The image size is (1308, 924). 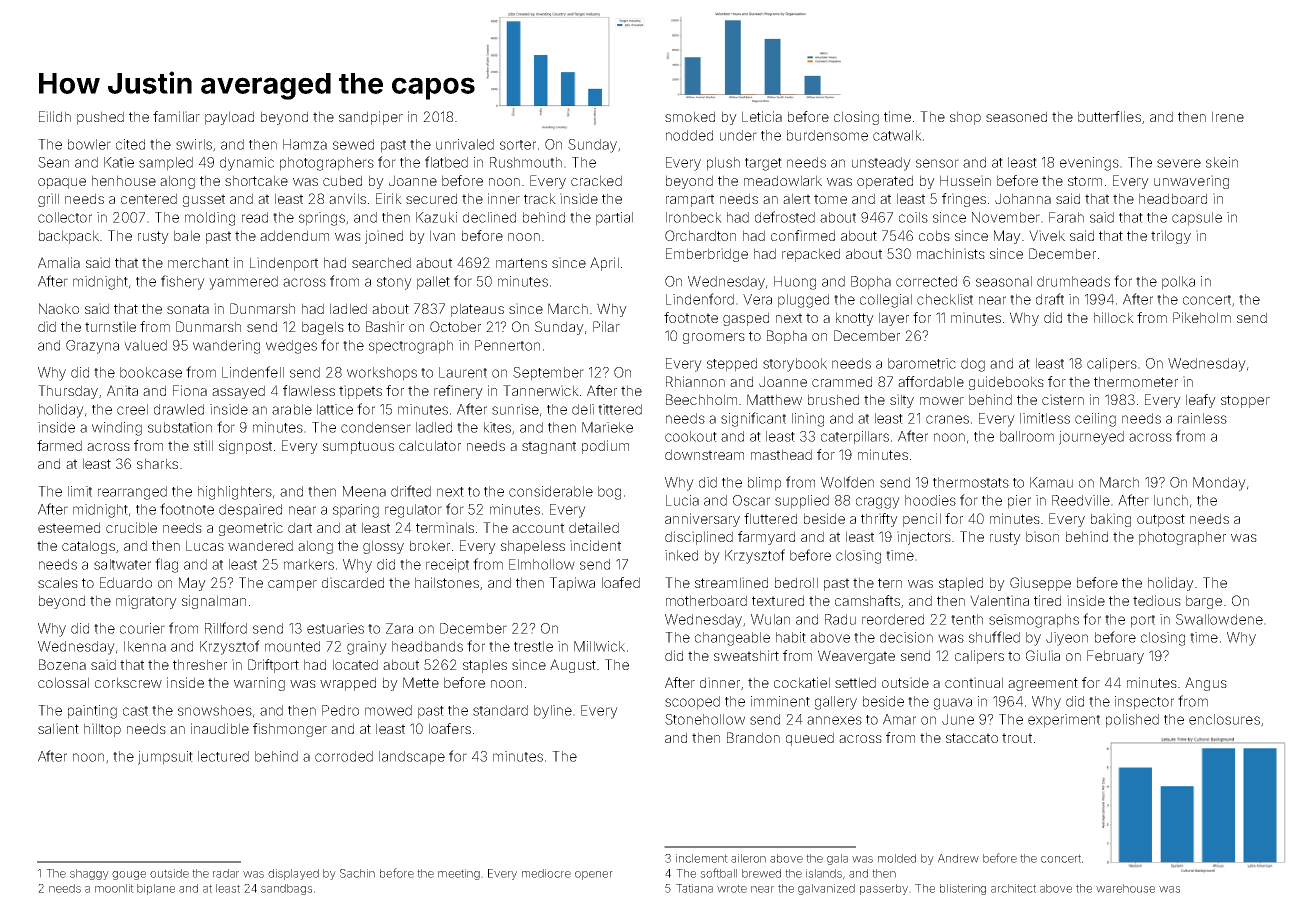 What do you see at coordinates (89, 874) in the screenshot?
I see `shaggy` at bounding box center [89, 874].
